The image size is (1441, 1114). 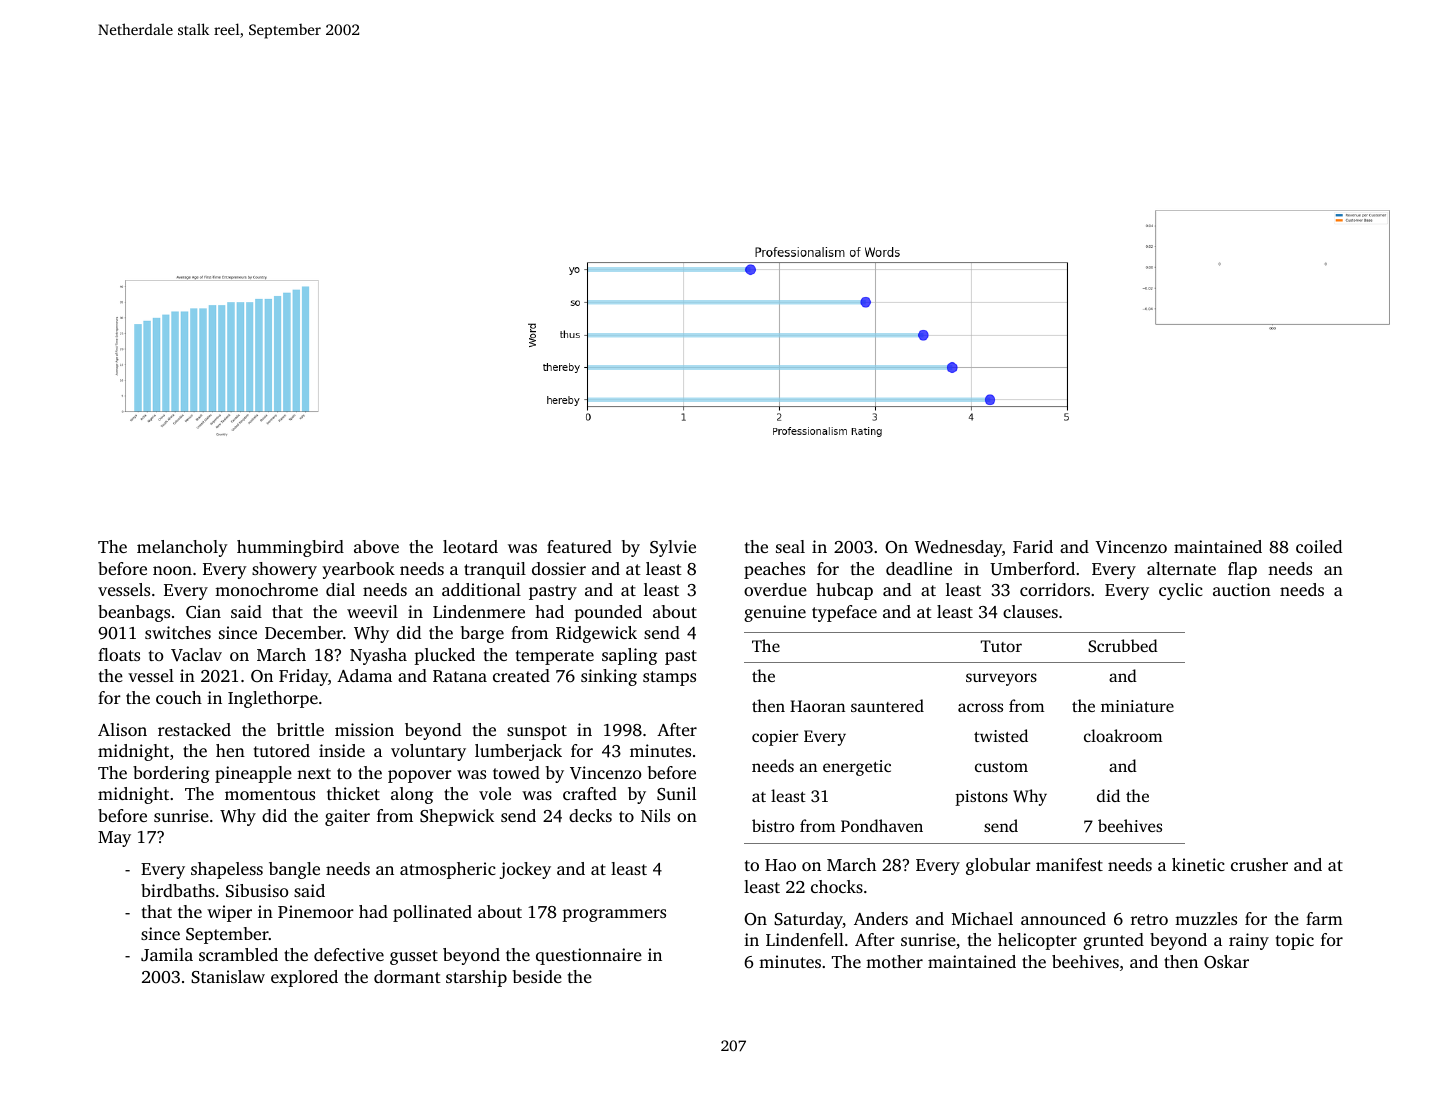 I want to click on gaiter, so click(x=347, y=817).
